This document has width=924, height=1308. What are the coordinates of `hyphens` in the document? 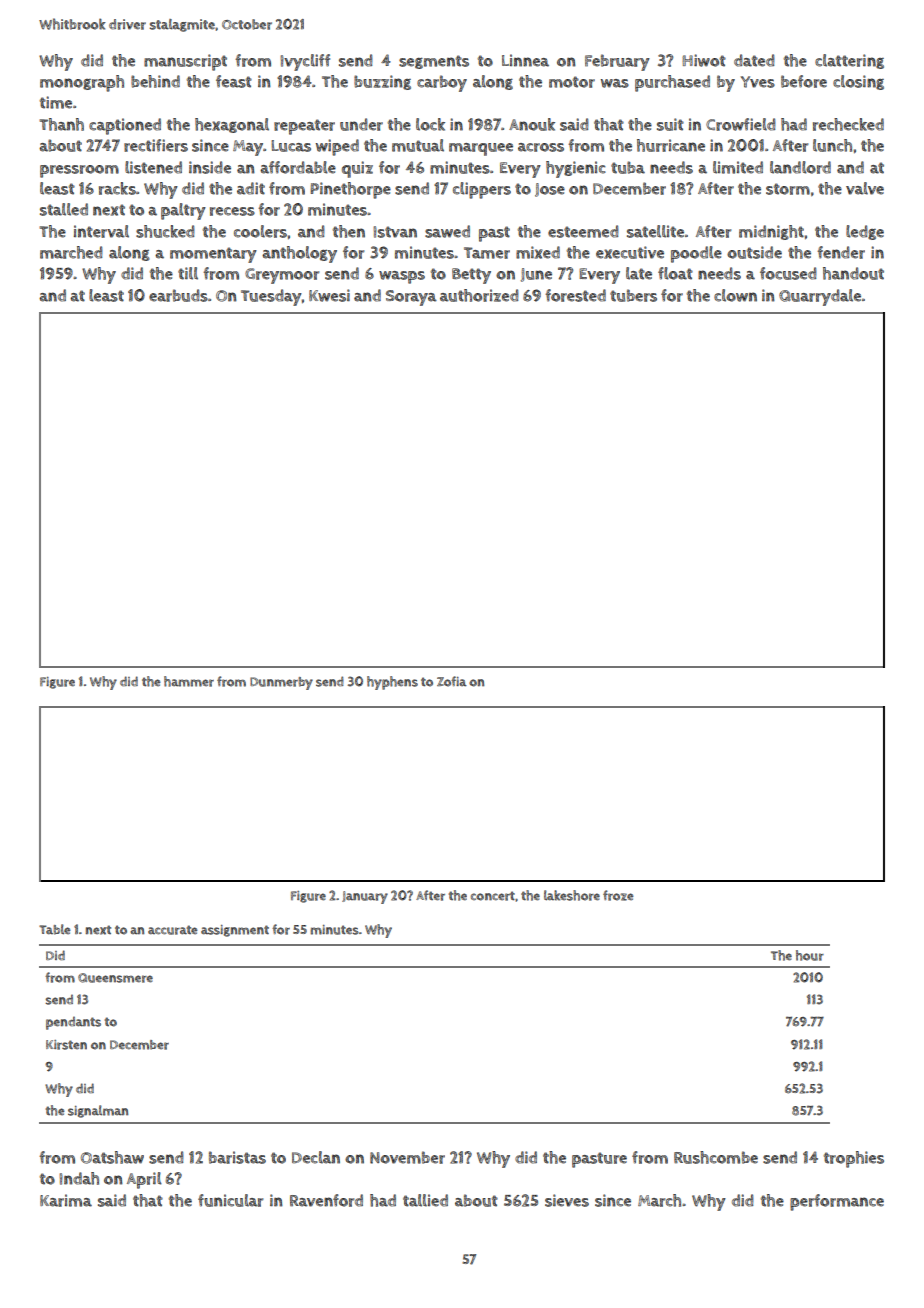 It's located at (392, 683).
